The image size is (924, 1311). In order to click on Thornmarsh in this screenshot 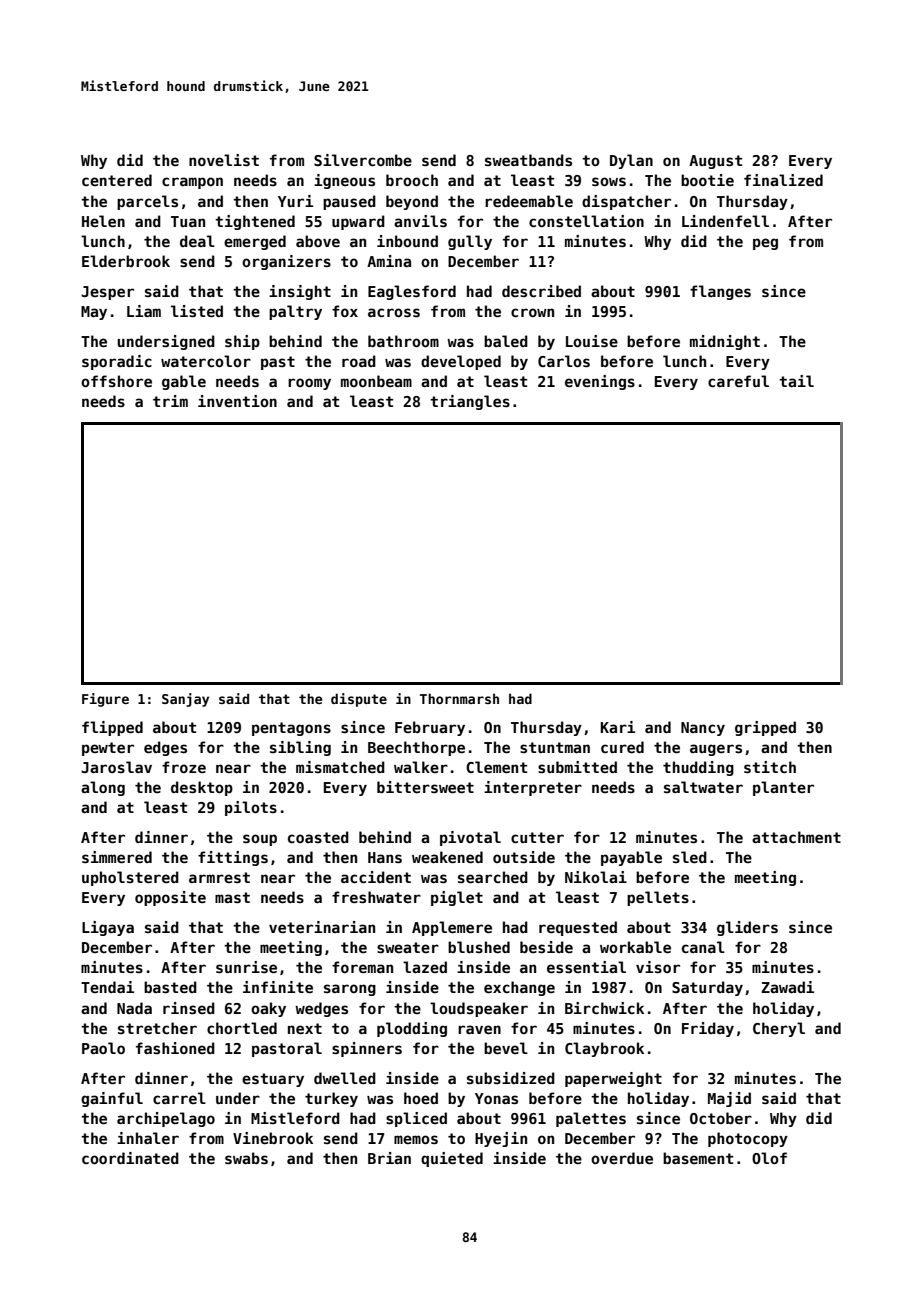, I will do `click(459, 698)`.
